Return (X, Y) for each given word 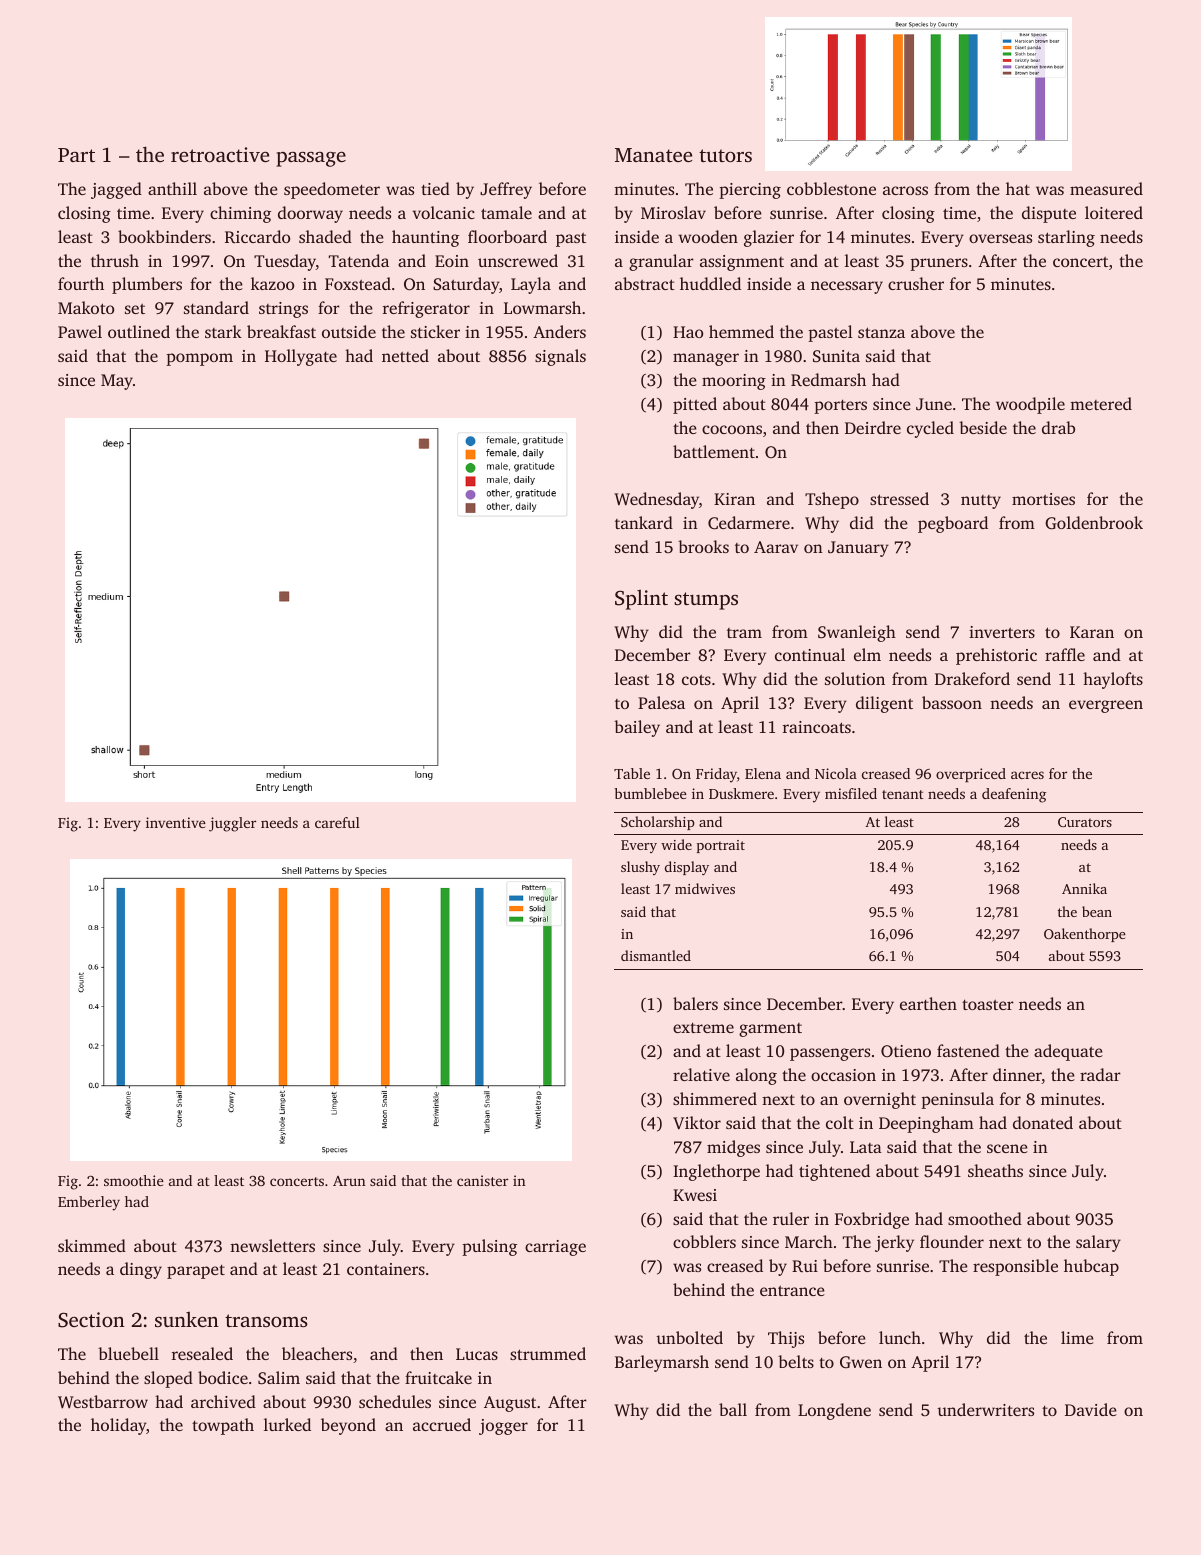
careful (337, 822)
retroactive (220, 154)
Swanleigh (857, 633)
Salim (279, 1378)
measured (1106, 188)
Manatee (653, 155)
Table (632, 773)
